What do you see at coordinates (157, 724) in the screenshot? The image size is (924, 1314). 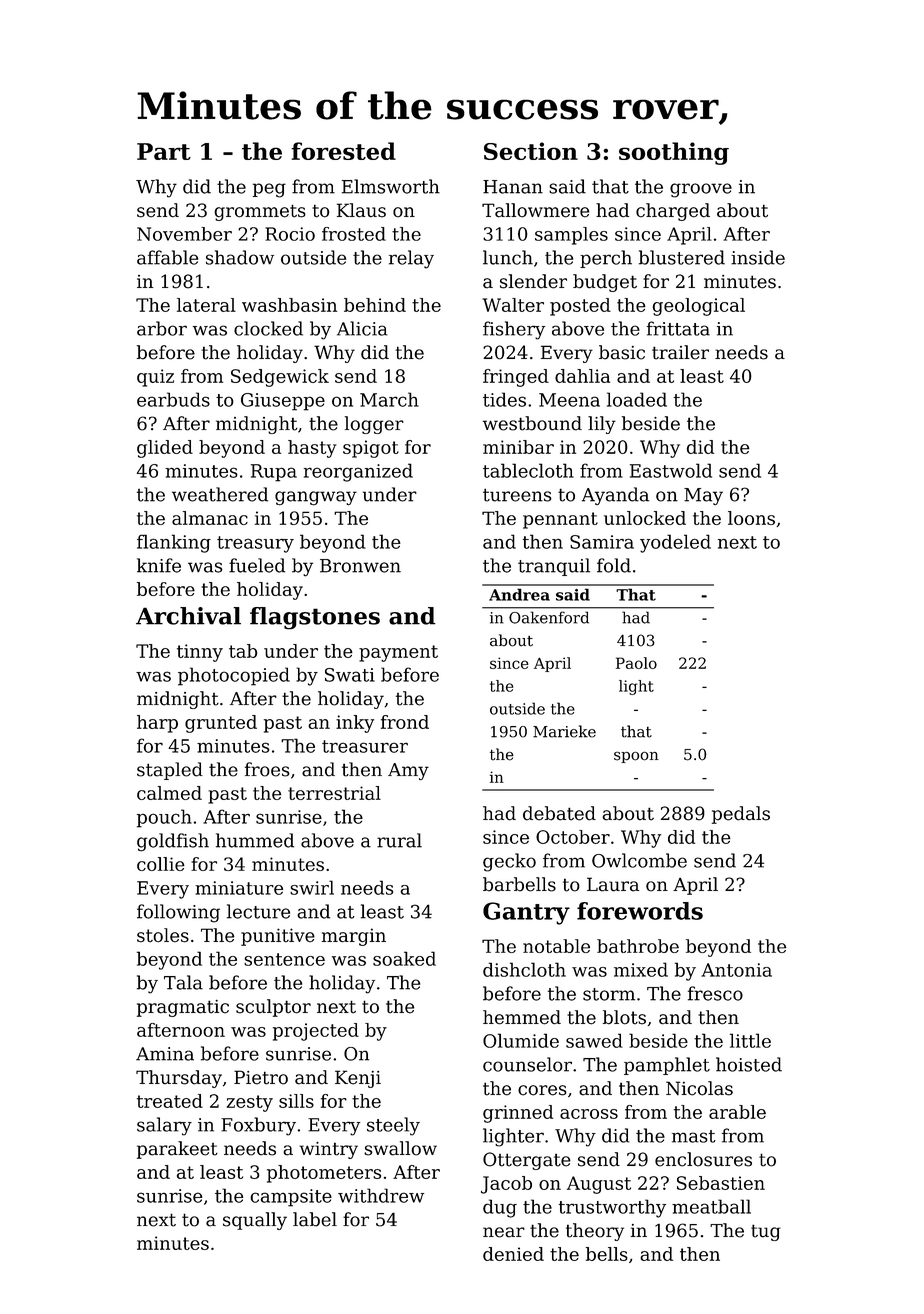 I see `harp` at bounding box center [157, 724].
